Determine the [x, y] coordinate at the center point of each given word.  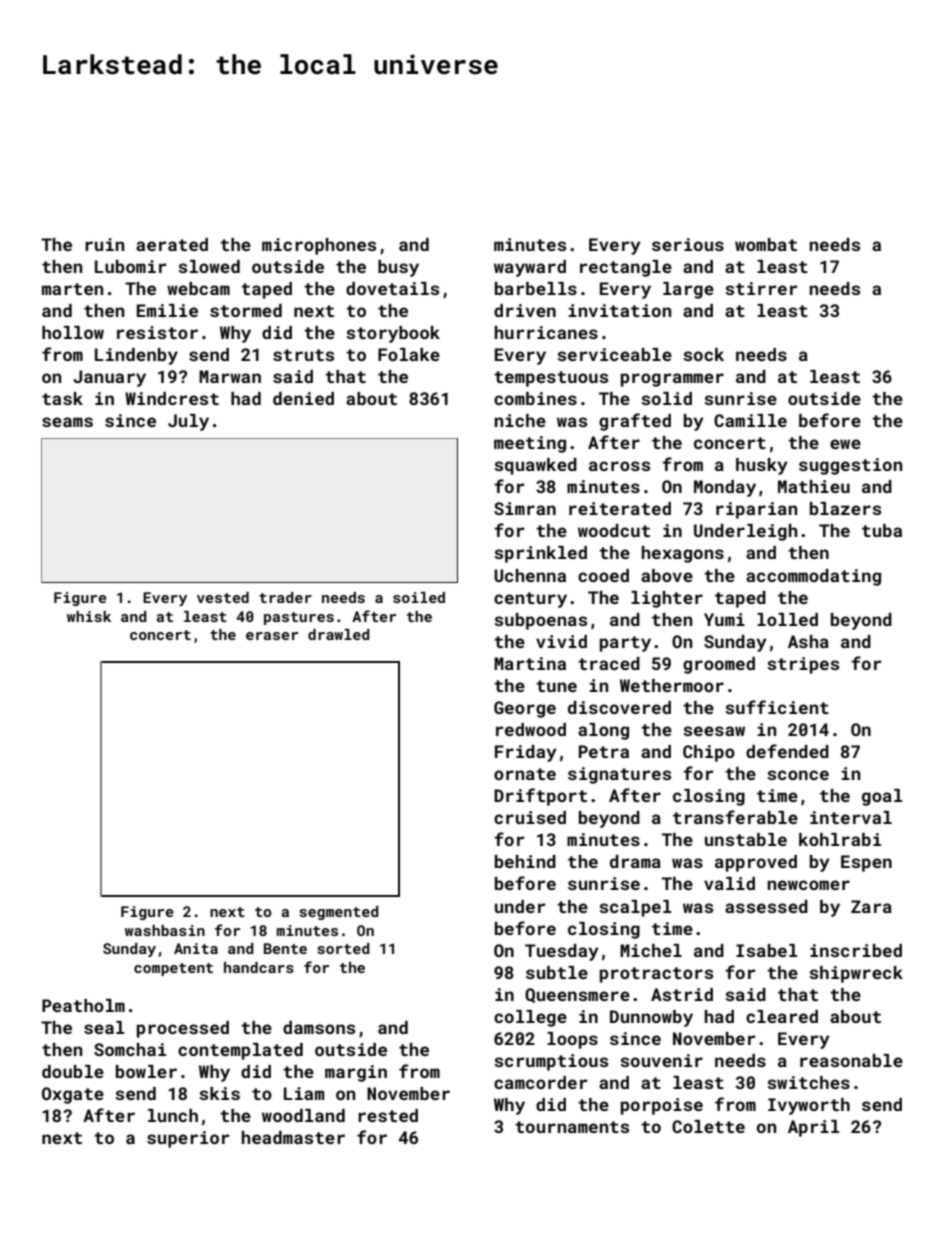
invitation [619, 310]
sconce [798, 775]
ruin [104, 244]
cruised [530, 817]
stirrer [761, 288]
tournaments [572, 1127]
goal [882, 797]
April [814, 1128]
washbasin [165, 930]
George [525, 709]
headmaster [293, 1137]
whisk [89, 616]
